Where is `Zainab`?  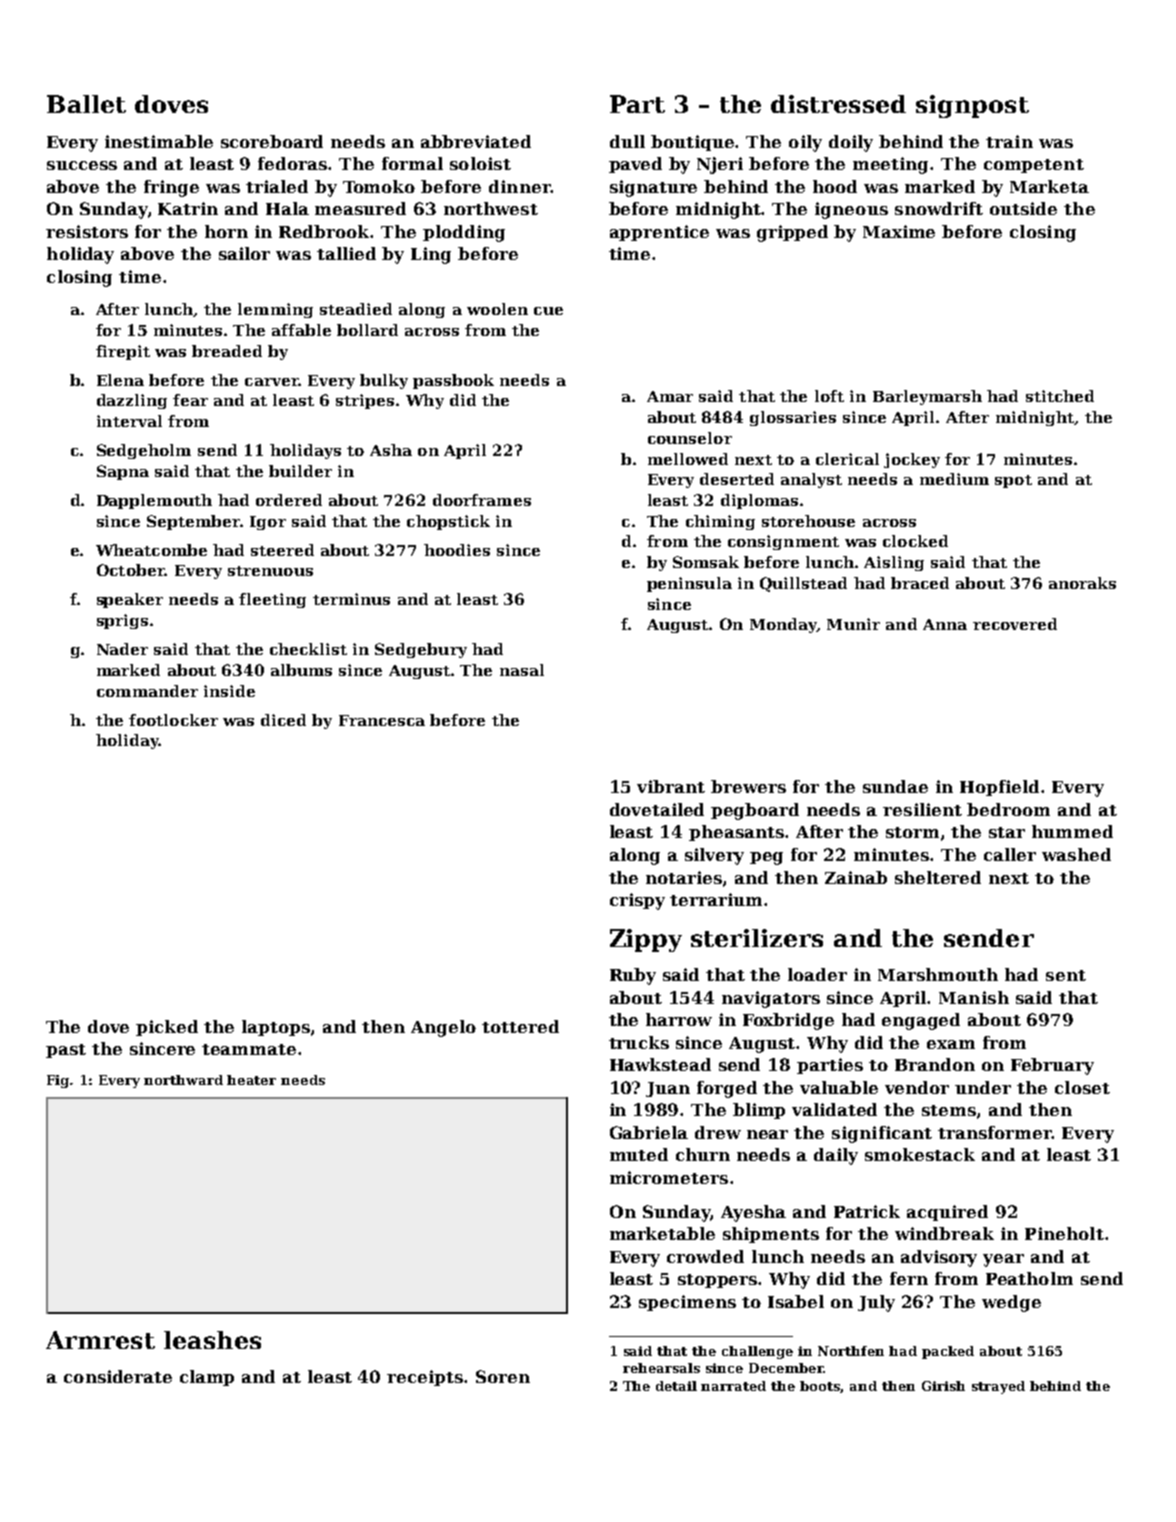 Zainab is located at coordinates (856, 877).
